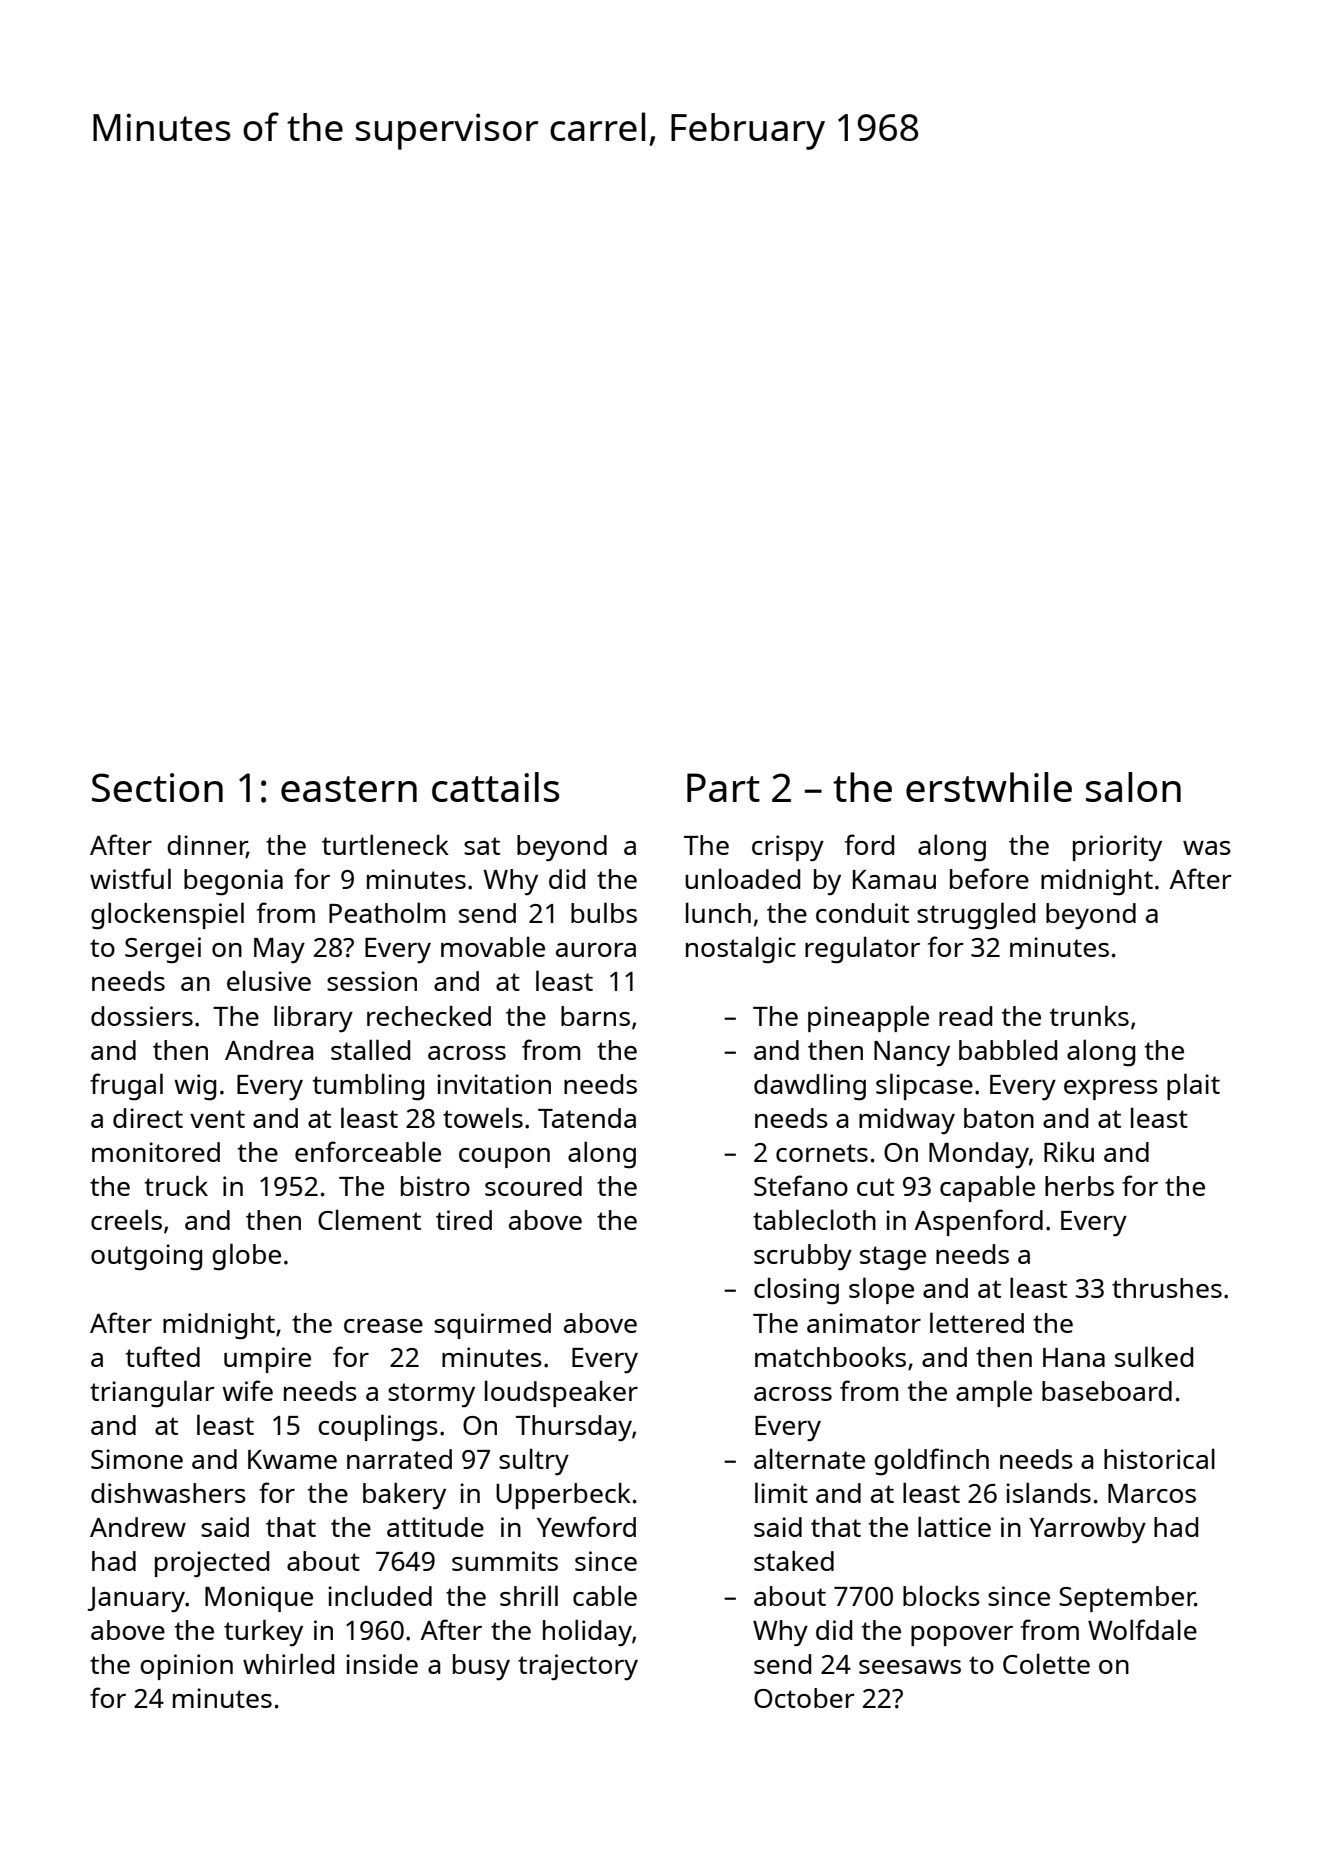  I want to click on sat, so click(482, 846).
